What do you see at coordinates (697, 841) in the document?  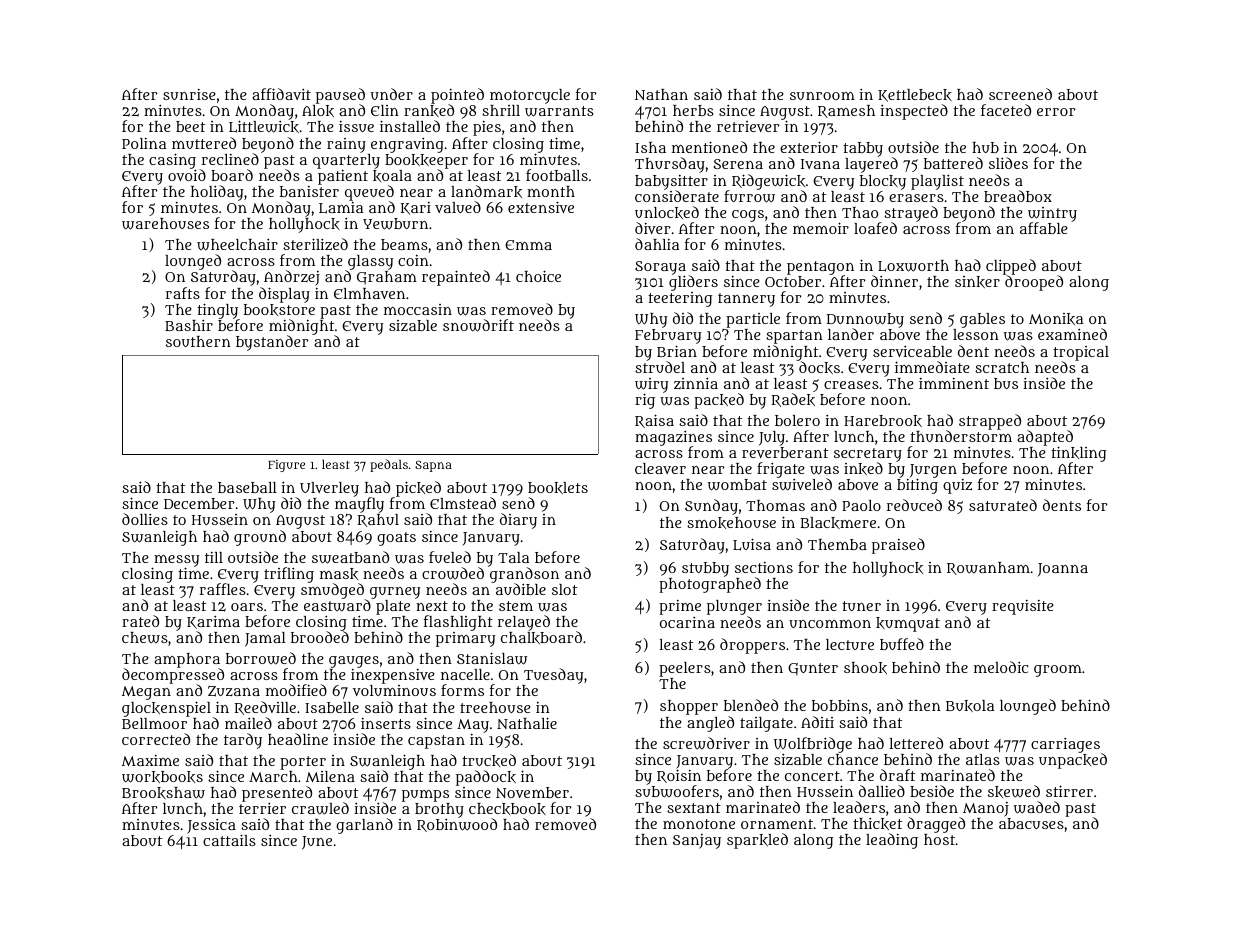 I see `Sanjay` at bounding box center [697, 841].
